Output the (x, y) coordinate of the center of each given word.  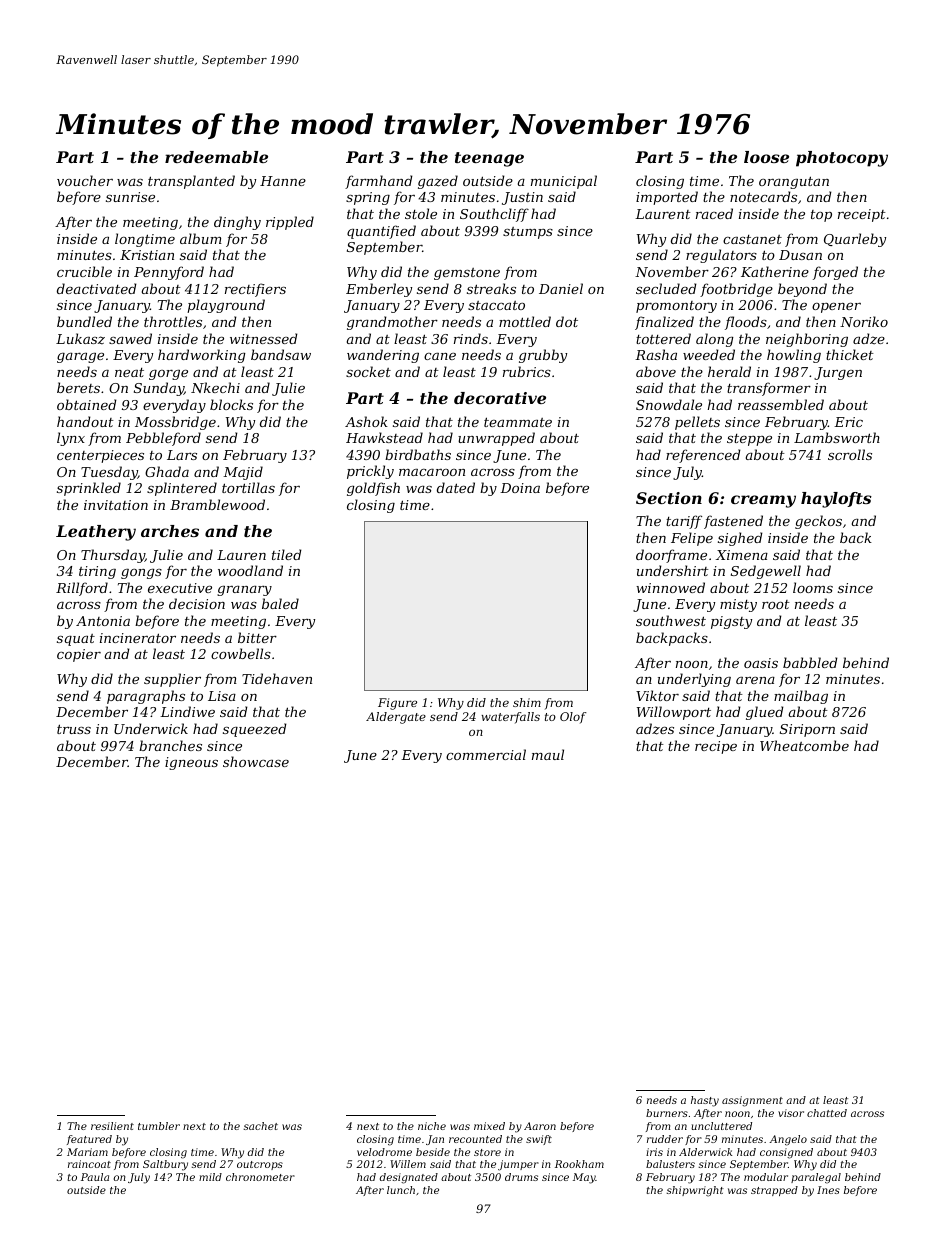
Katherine (775, 271)
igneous (191, 763)
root (776, 604)
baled (280, 603)
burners (667, 1113)
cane (440, 356)
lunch (401, 1190)
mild (210, 1177)
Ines (828, 1190)
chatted (827, 1113)
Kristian (147, 255)
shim (527, 702)
